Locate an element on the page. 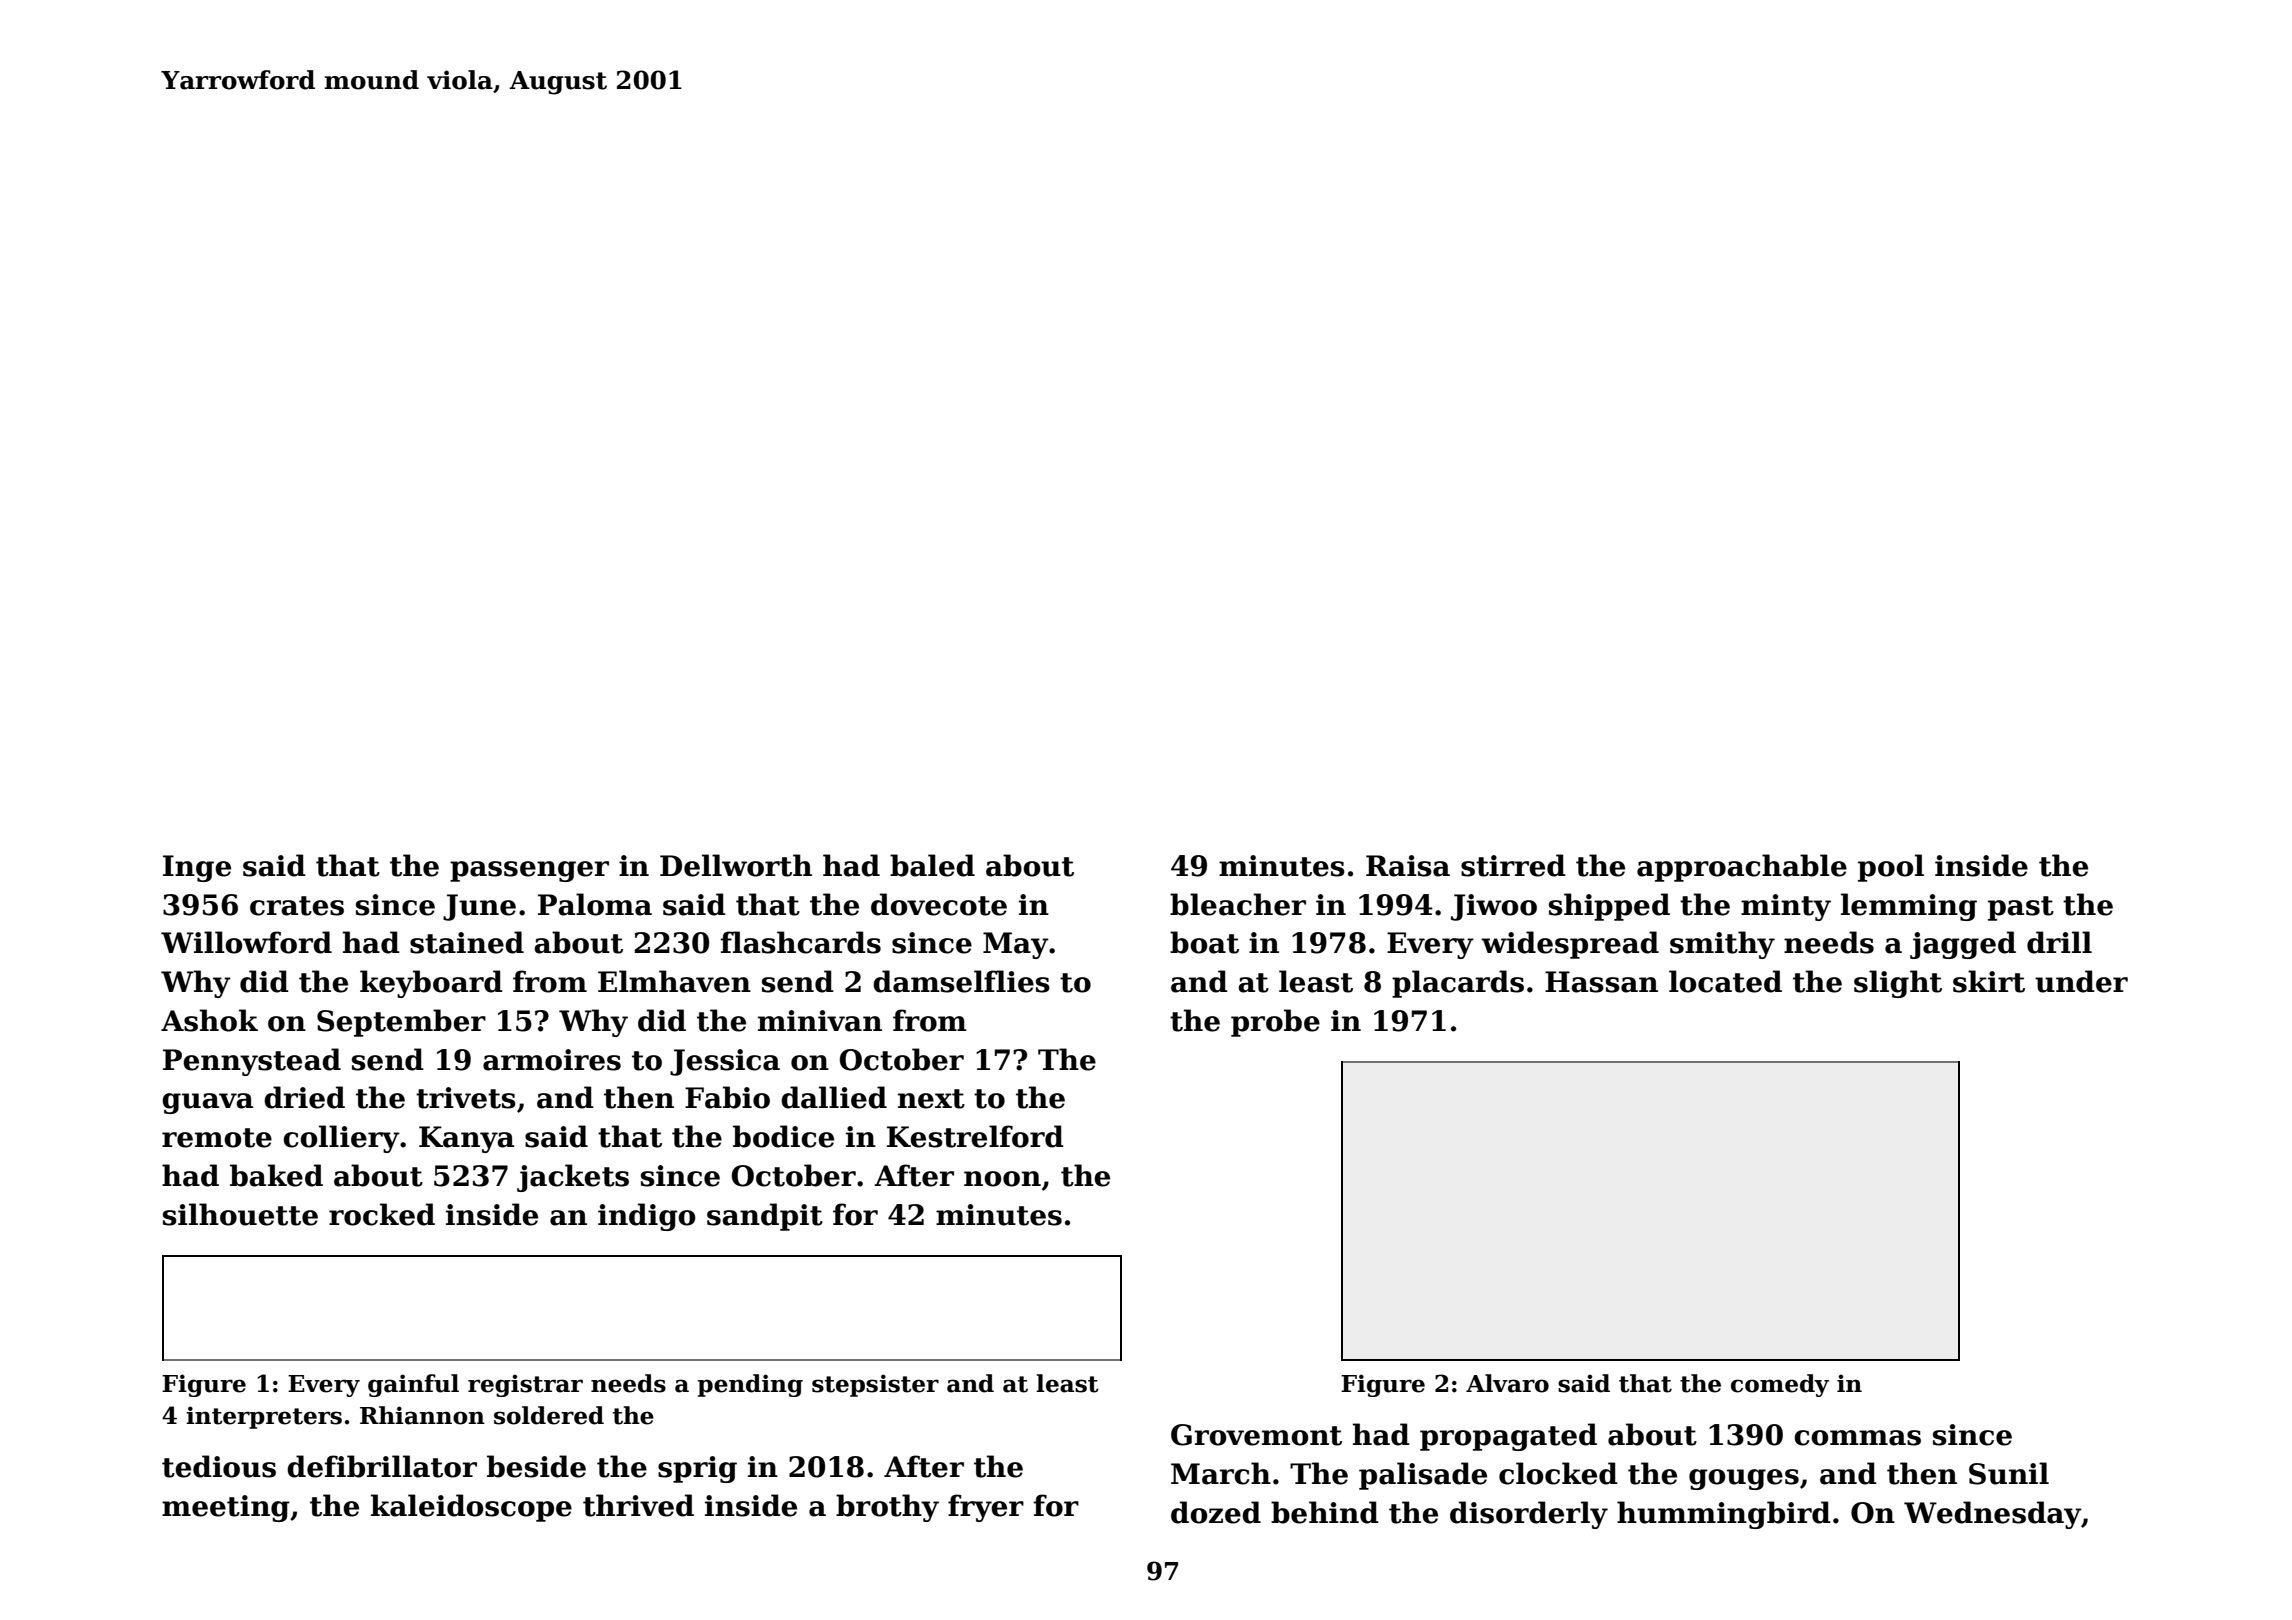 The image size is (2292, 1620). meeting is located at coordinates (226, 1508).
